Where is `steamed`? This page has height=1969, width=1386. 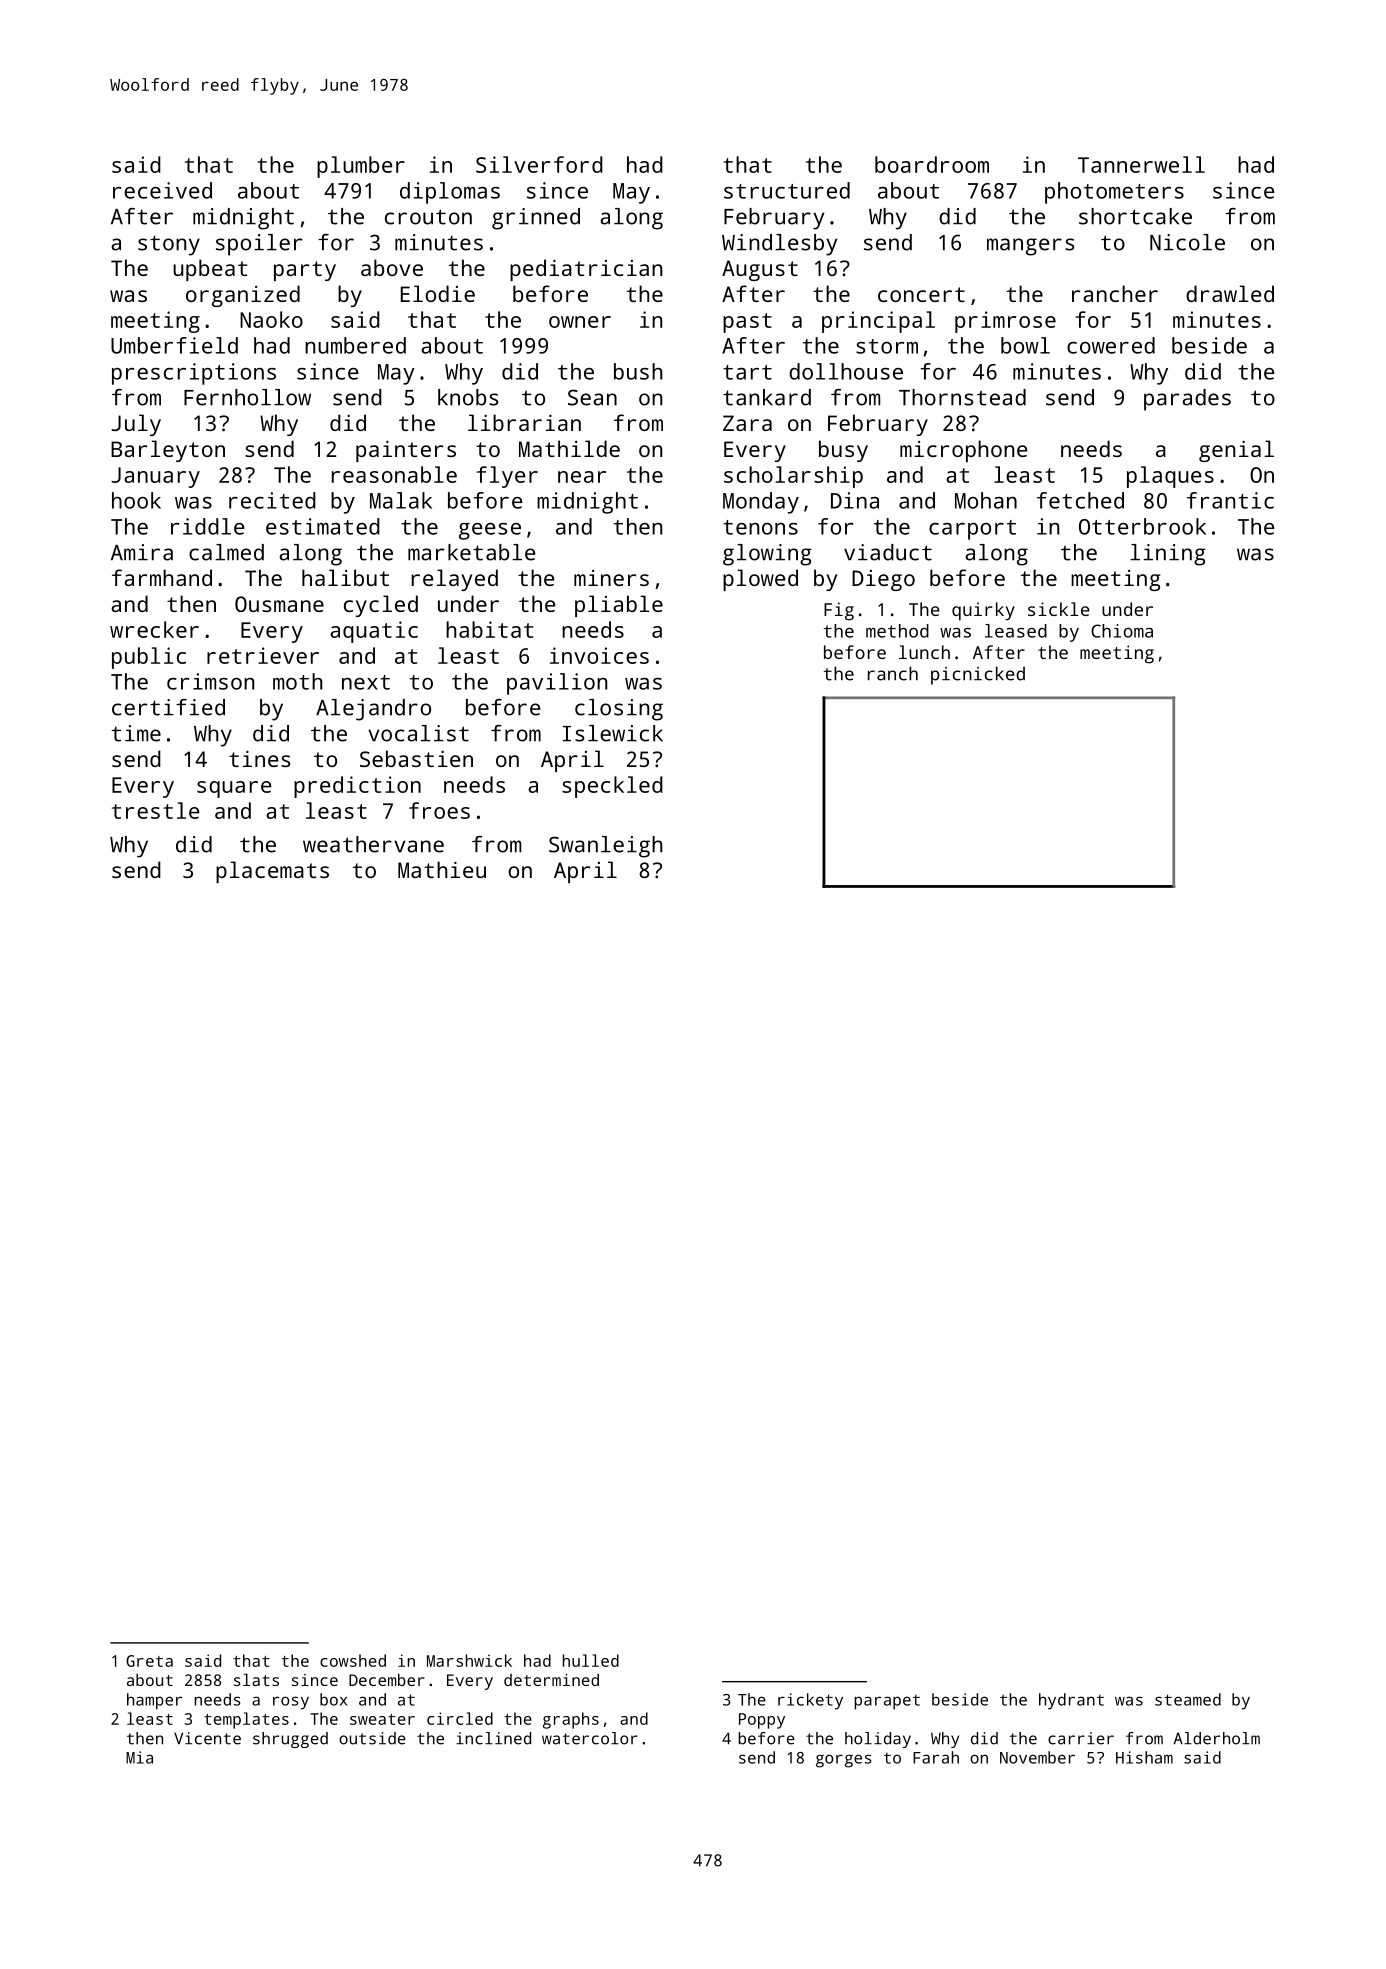
steamed is located at coordinates (1188, 1699).
